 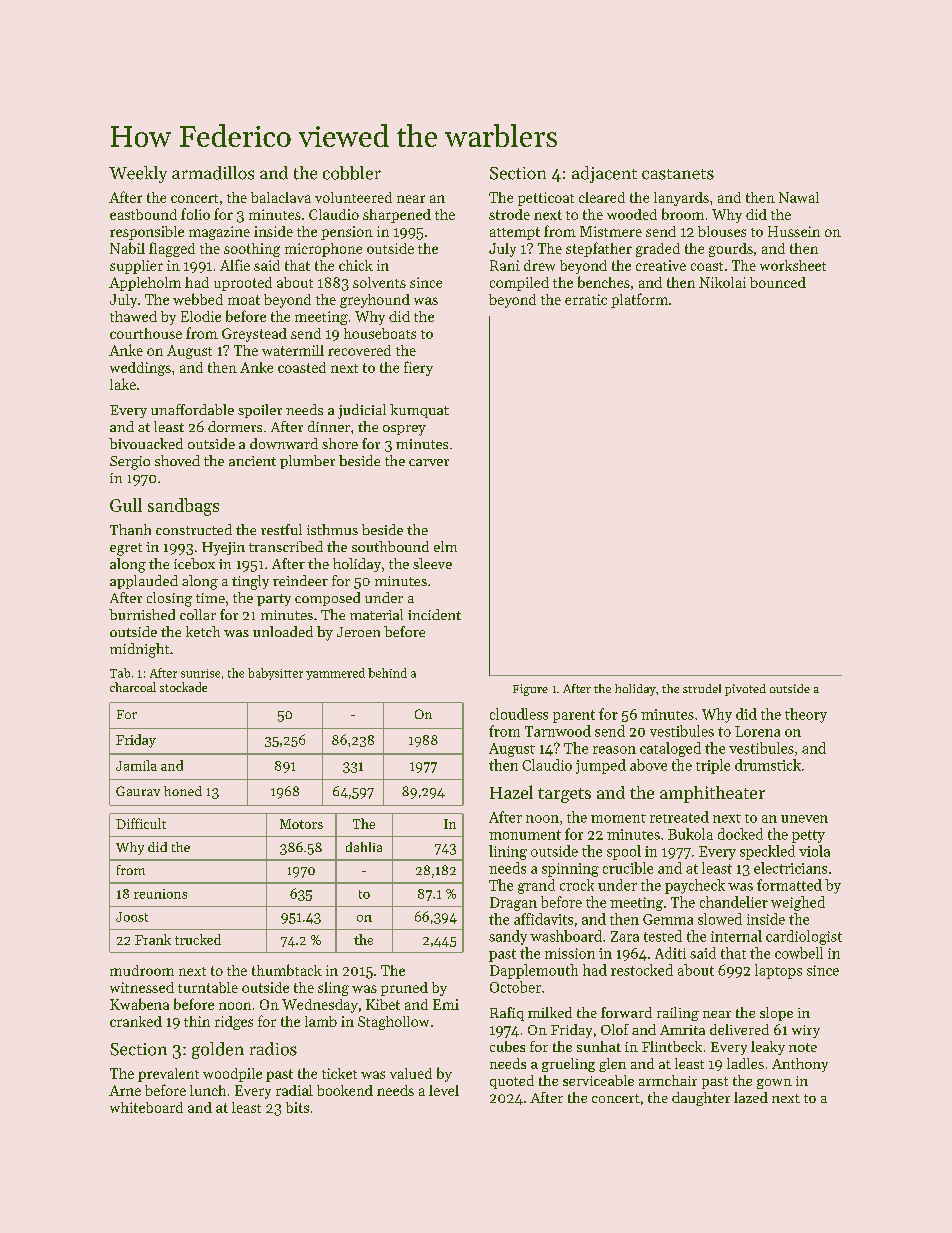 What do you see at coordinates (320, 1006) in the page?
I see `Wednesday` at bounding box center [320, 1006].
